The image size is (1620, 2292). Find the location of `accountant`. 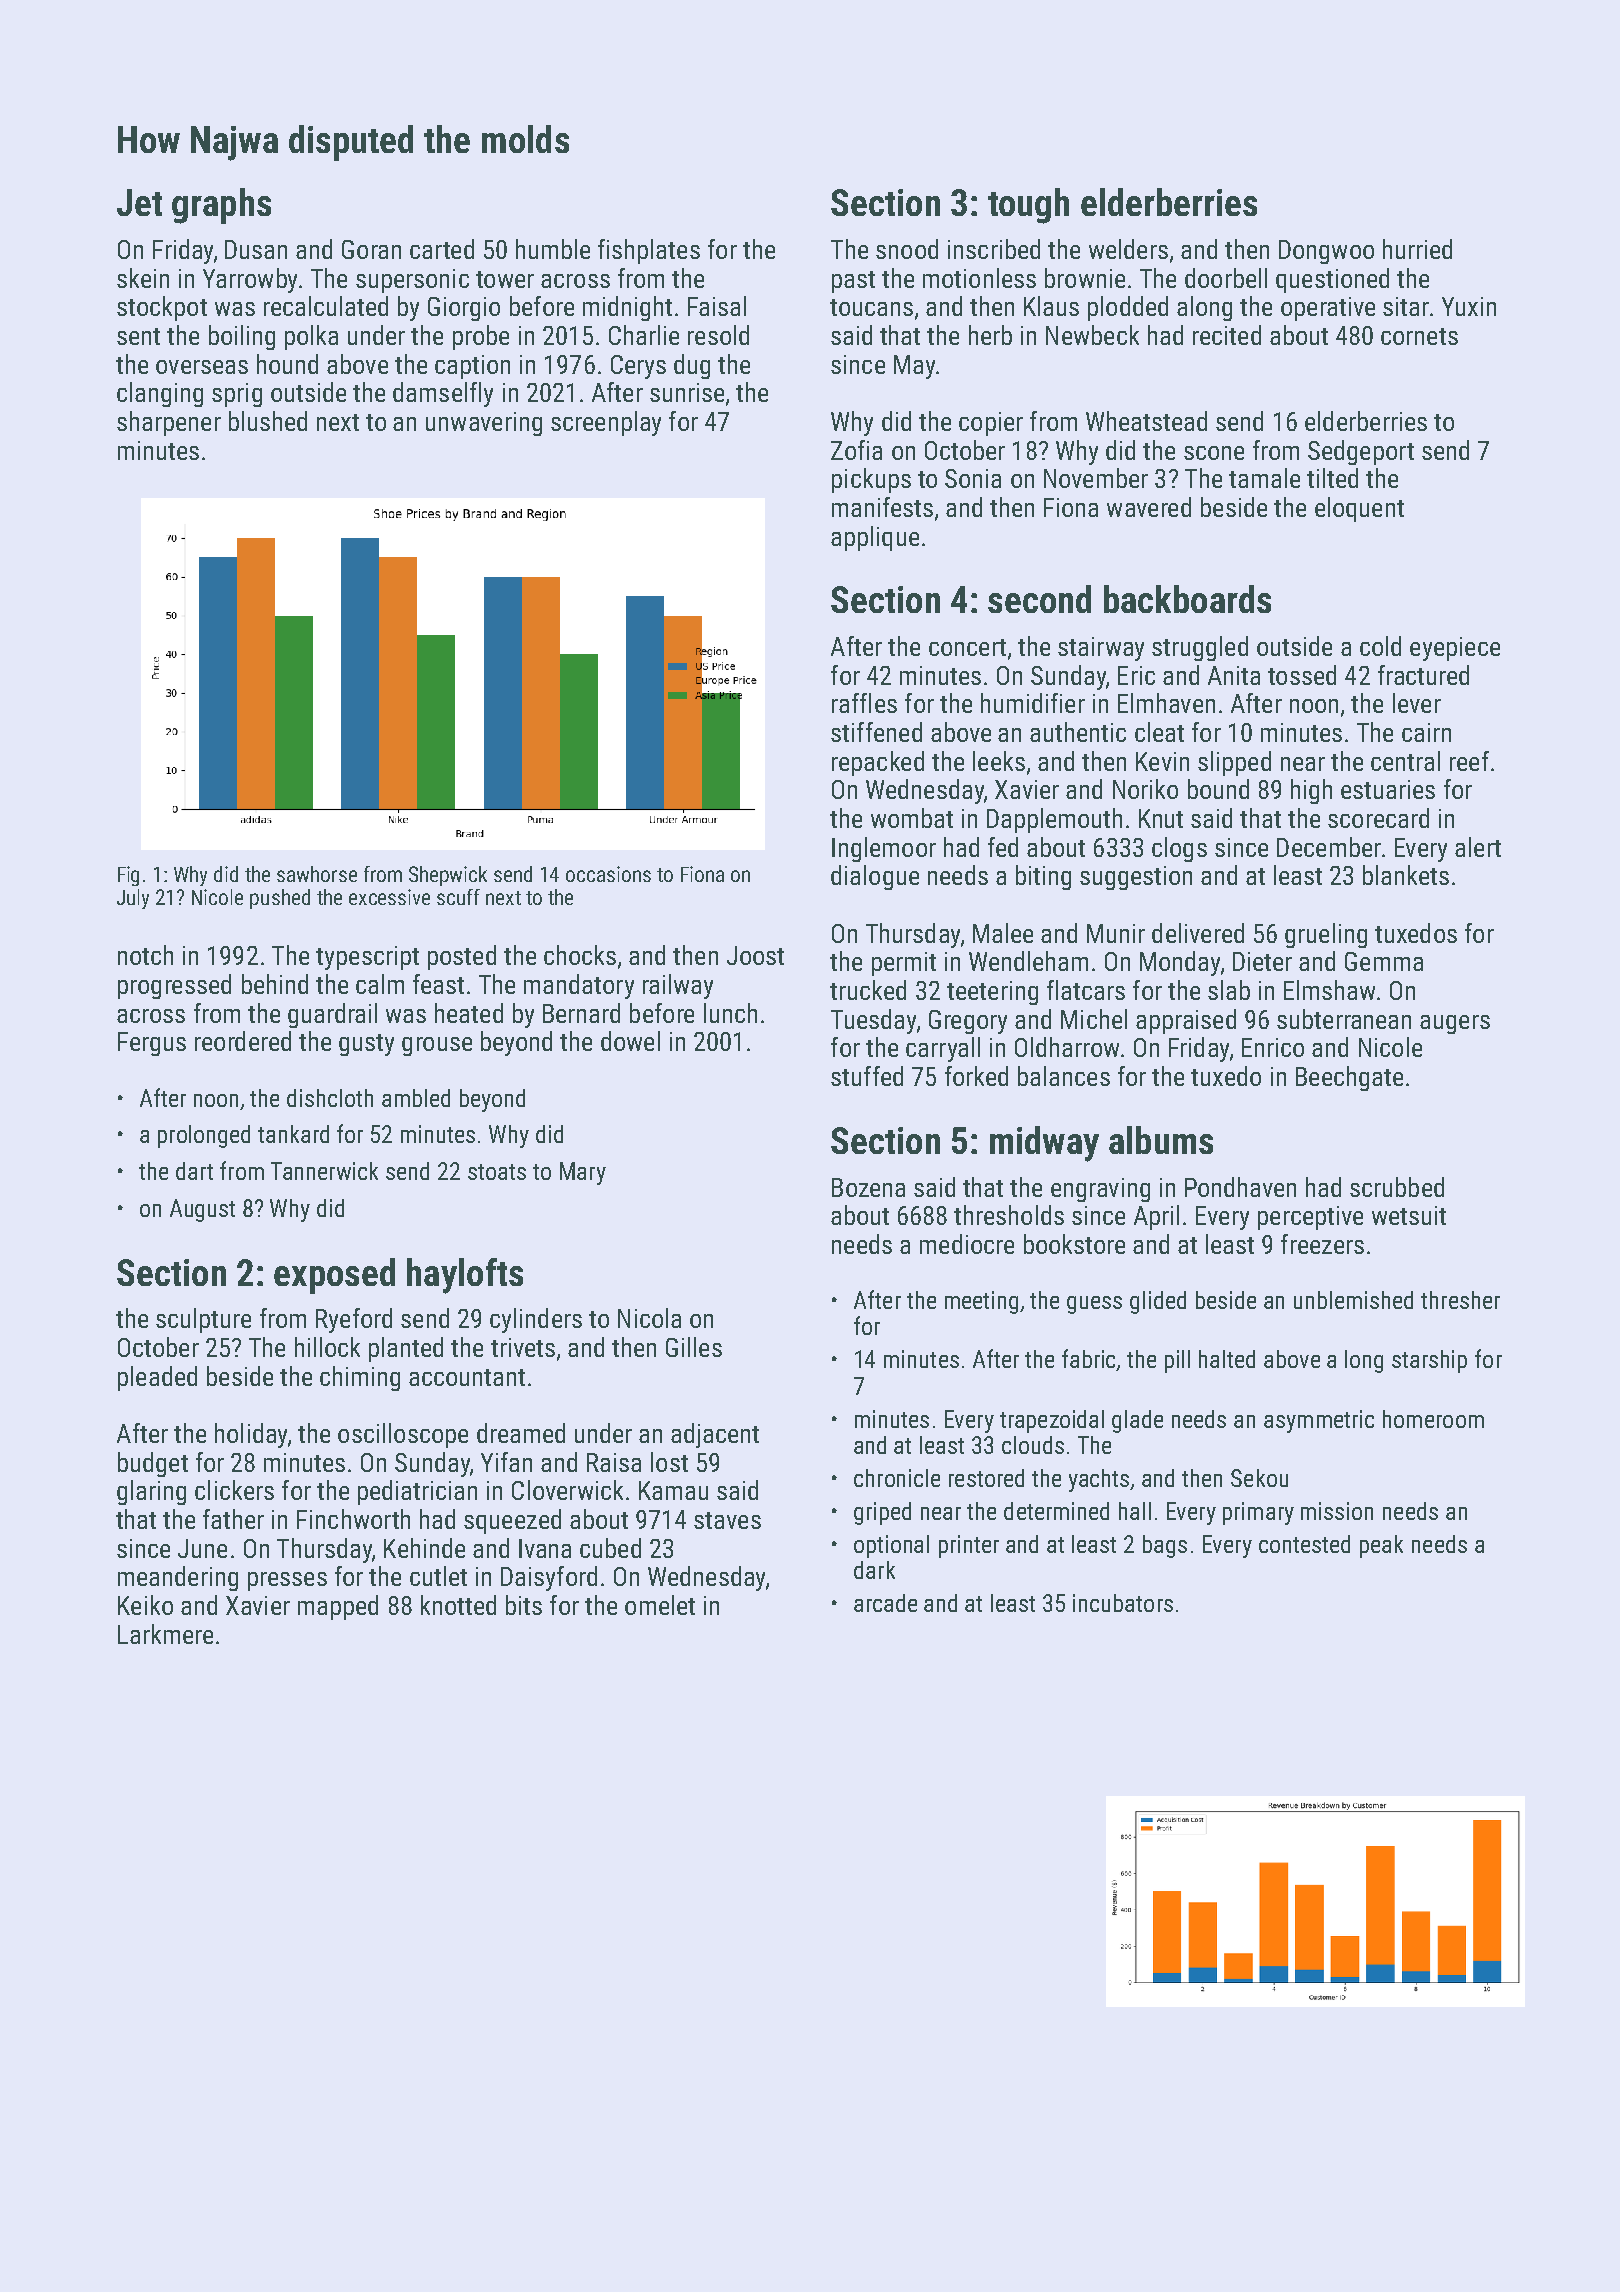

accountant is located at coordinates (467, 1377).
